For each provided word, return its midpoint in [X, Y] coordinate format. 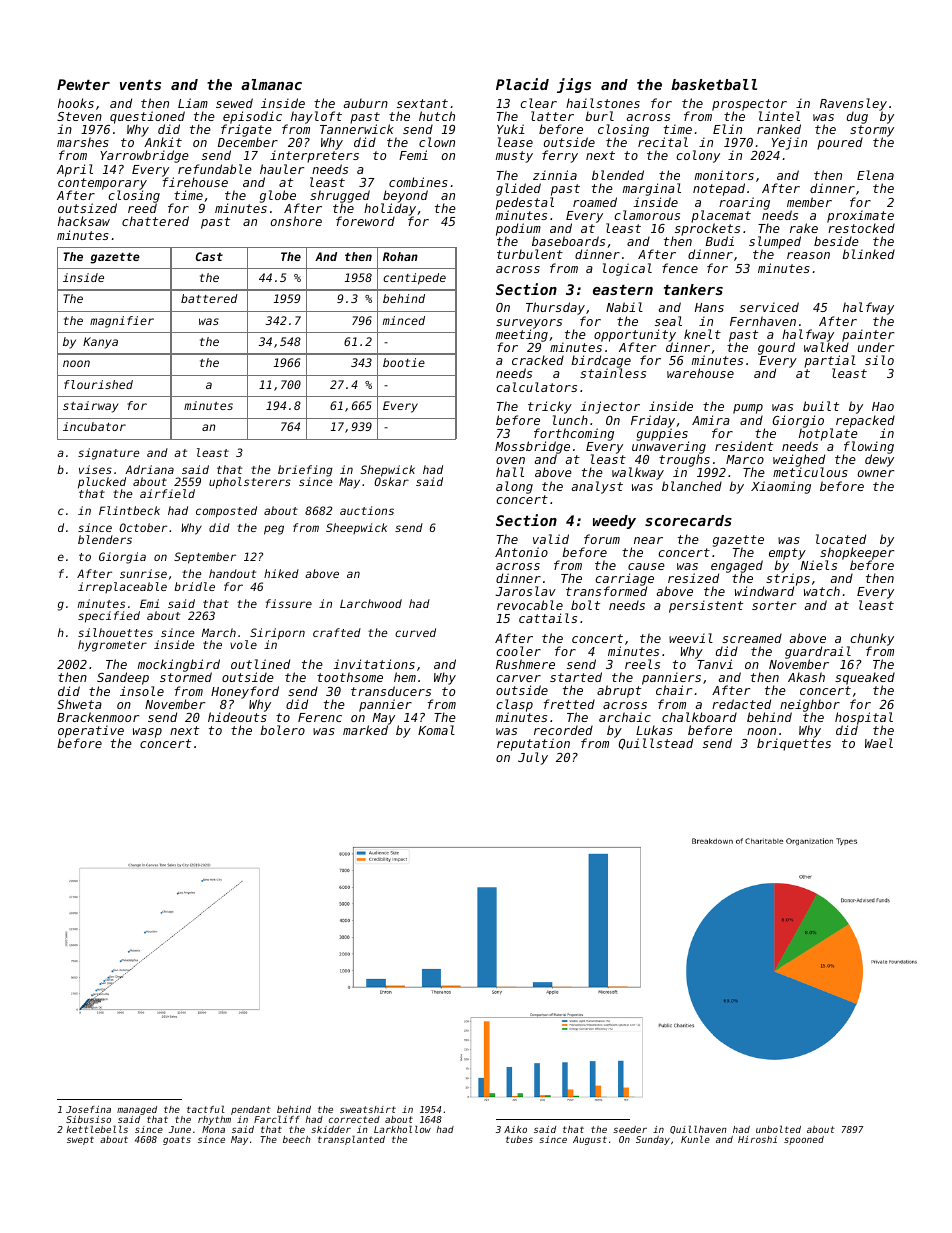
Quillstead [656, 744]
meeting [522, 336]
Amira [711, 420]
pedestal [525, 203]
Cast [209, 256]
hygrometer [112, 646]
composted [226, 512]
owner [876, 473]
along [514, 487]
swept [80, 1140]
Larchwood [371, 603]
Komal [436, 730]
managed [137, 1110]
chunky [872, 639]
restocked [861, 228]
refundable [215, 169]
